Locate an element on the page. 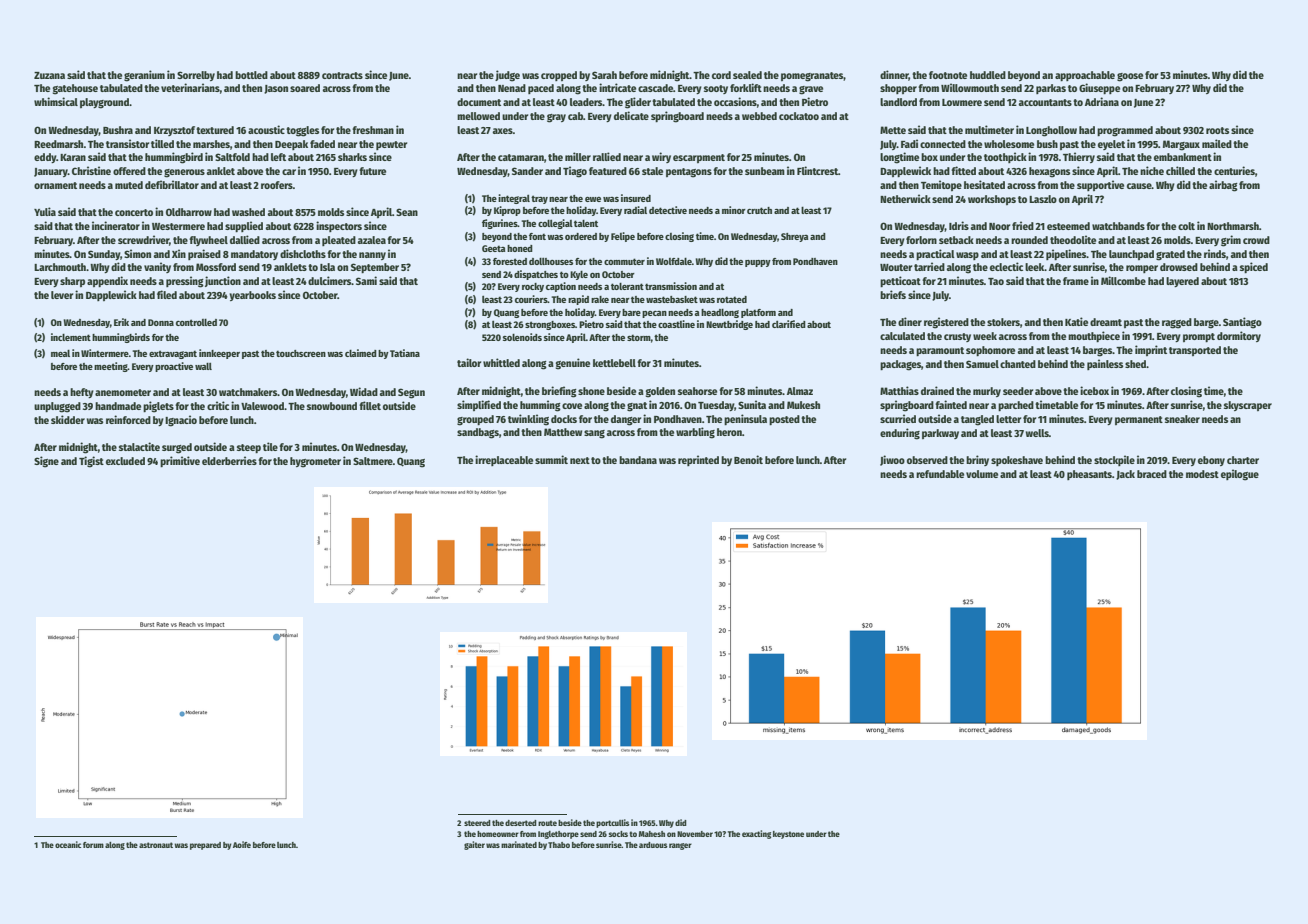 Image resolution: width=1308 pixels, height=924 pixels. pheasants is located at coordinates (1089, 475).
